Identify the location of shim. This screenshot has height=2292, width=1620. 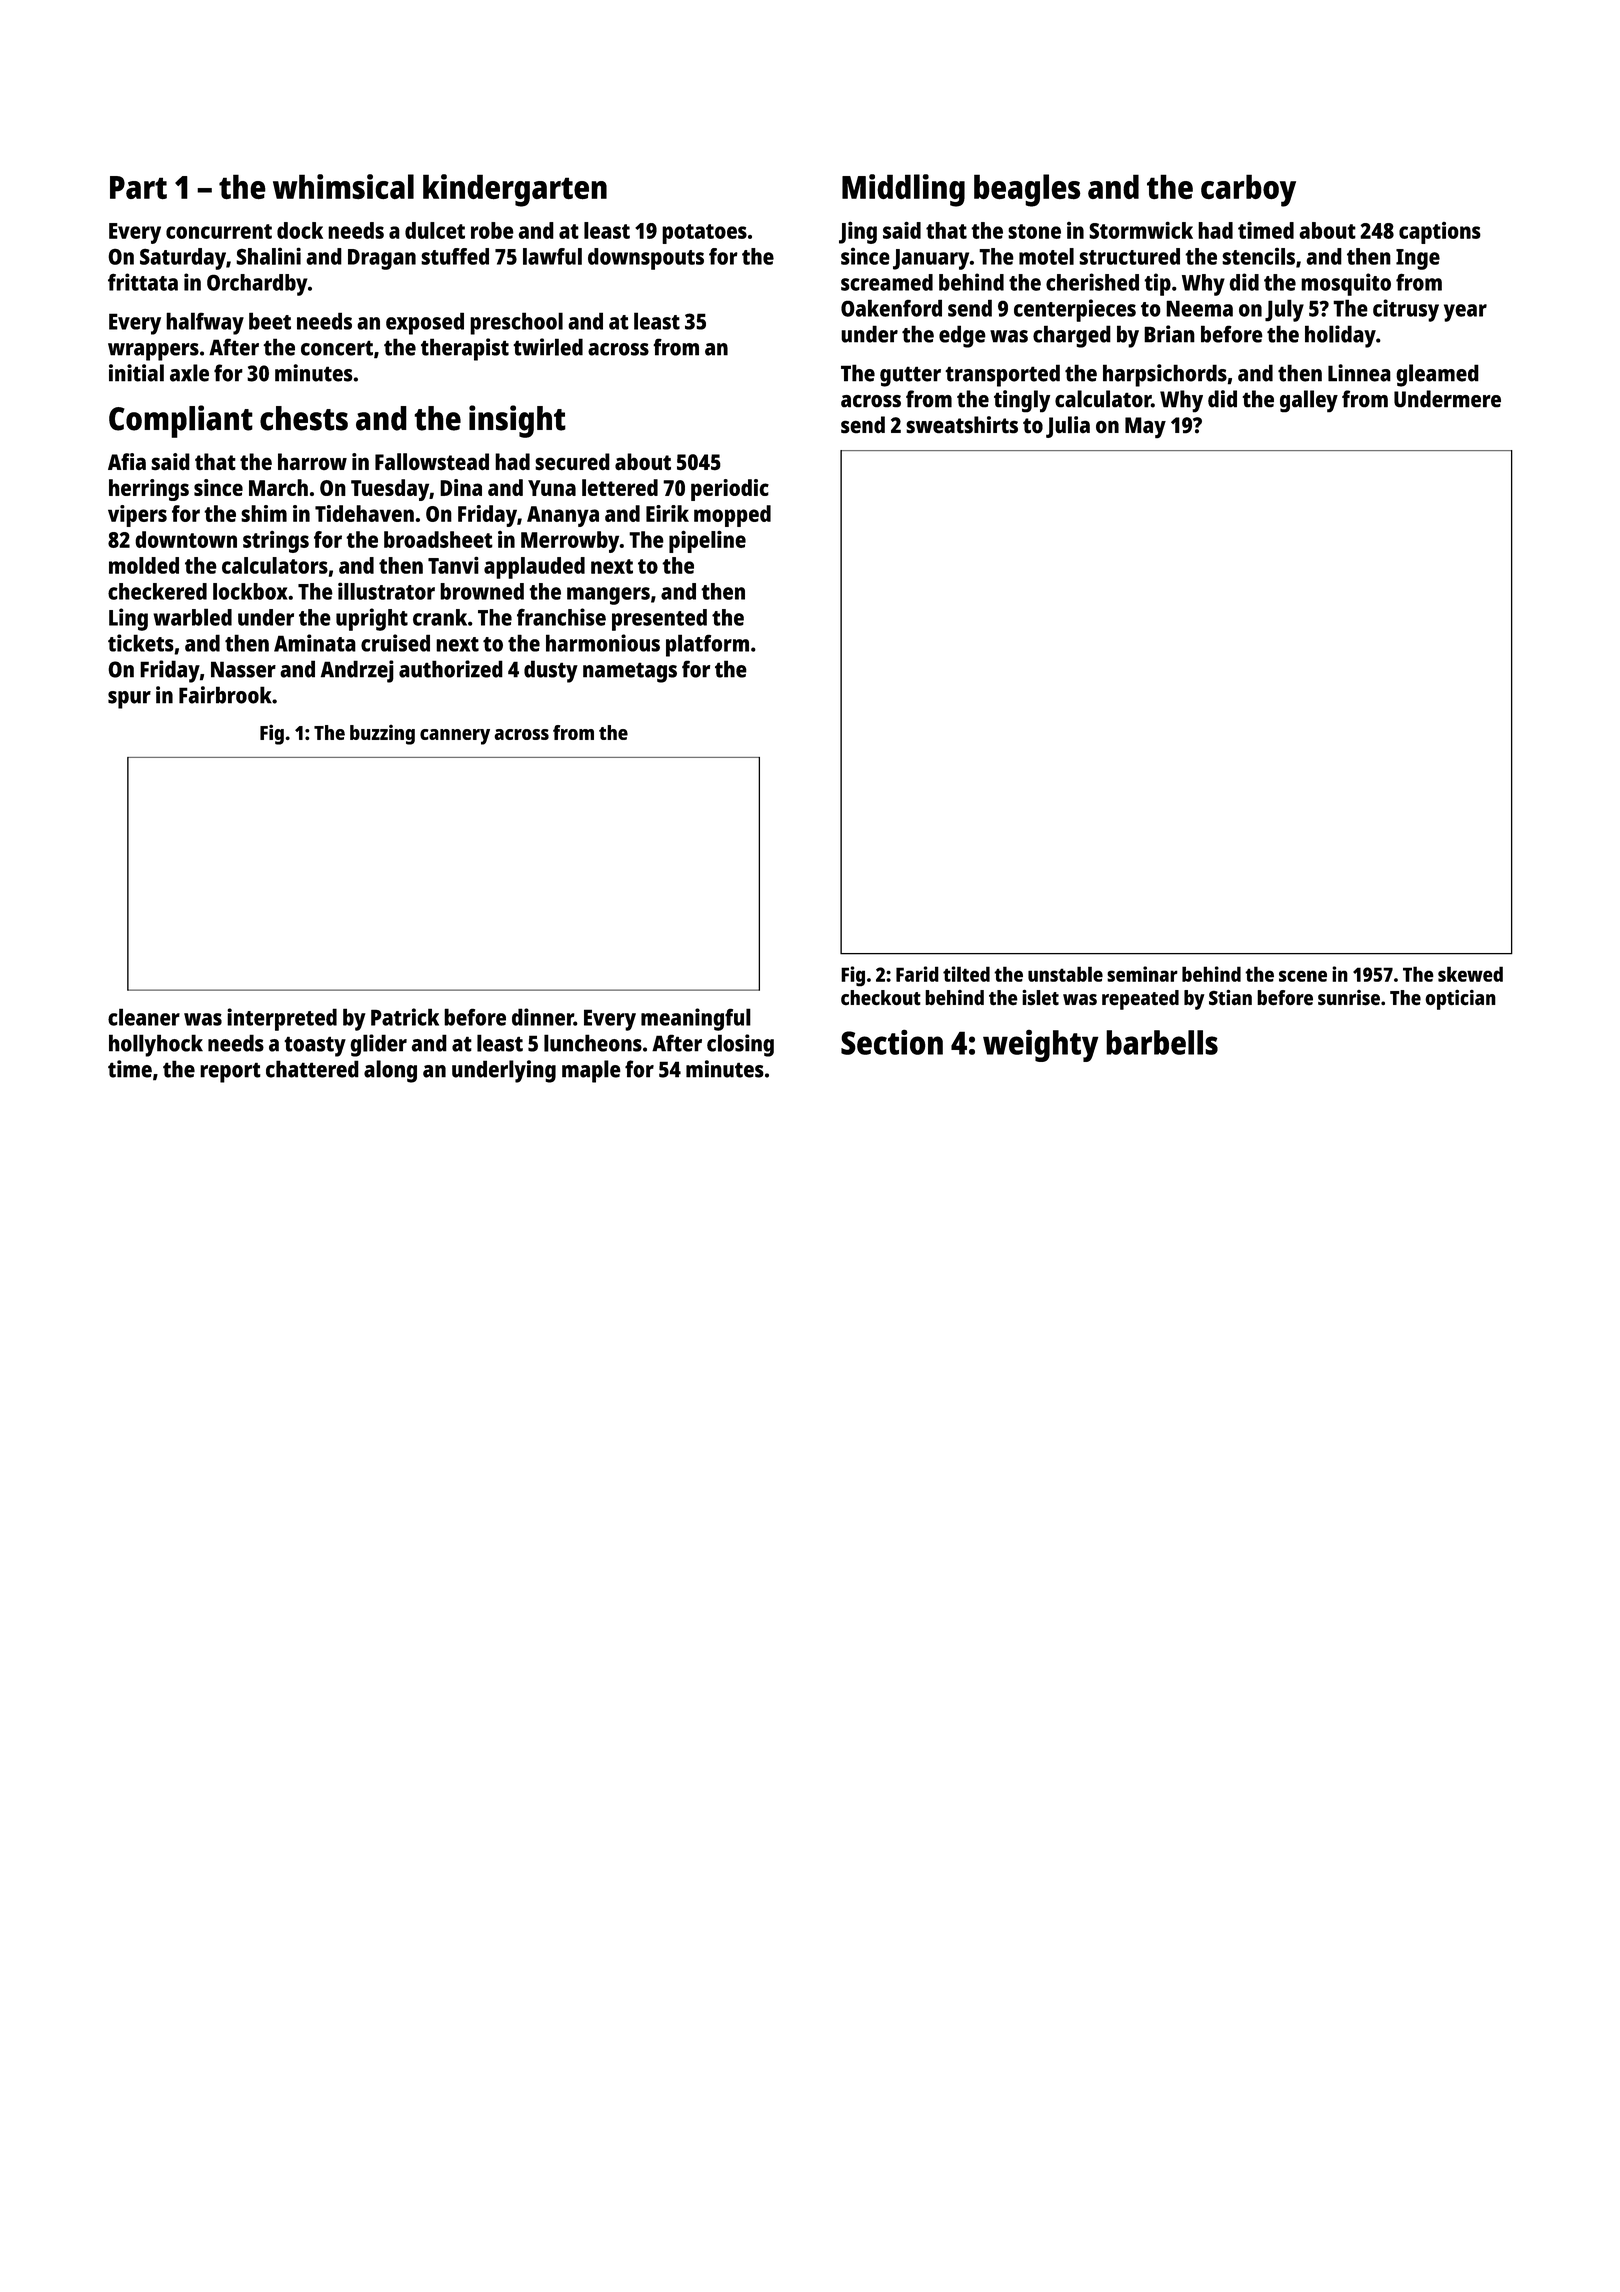
(264, 513).
